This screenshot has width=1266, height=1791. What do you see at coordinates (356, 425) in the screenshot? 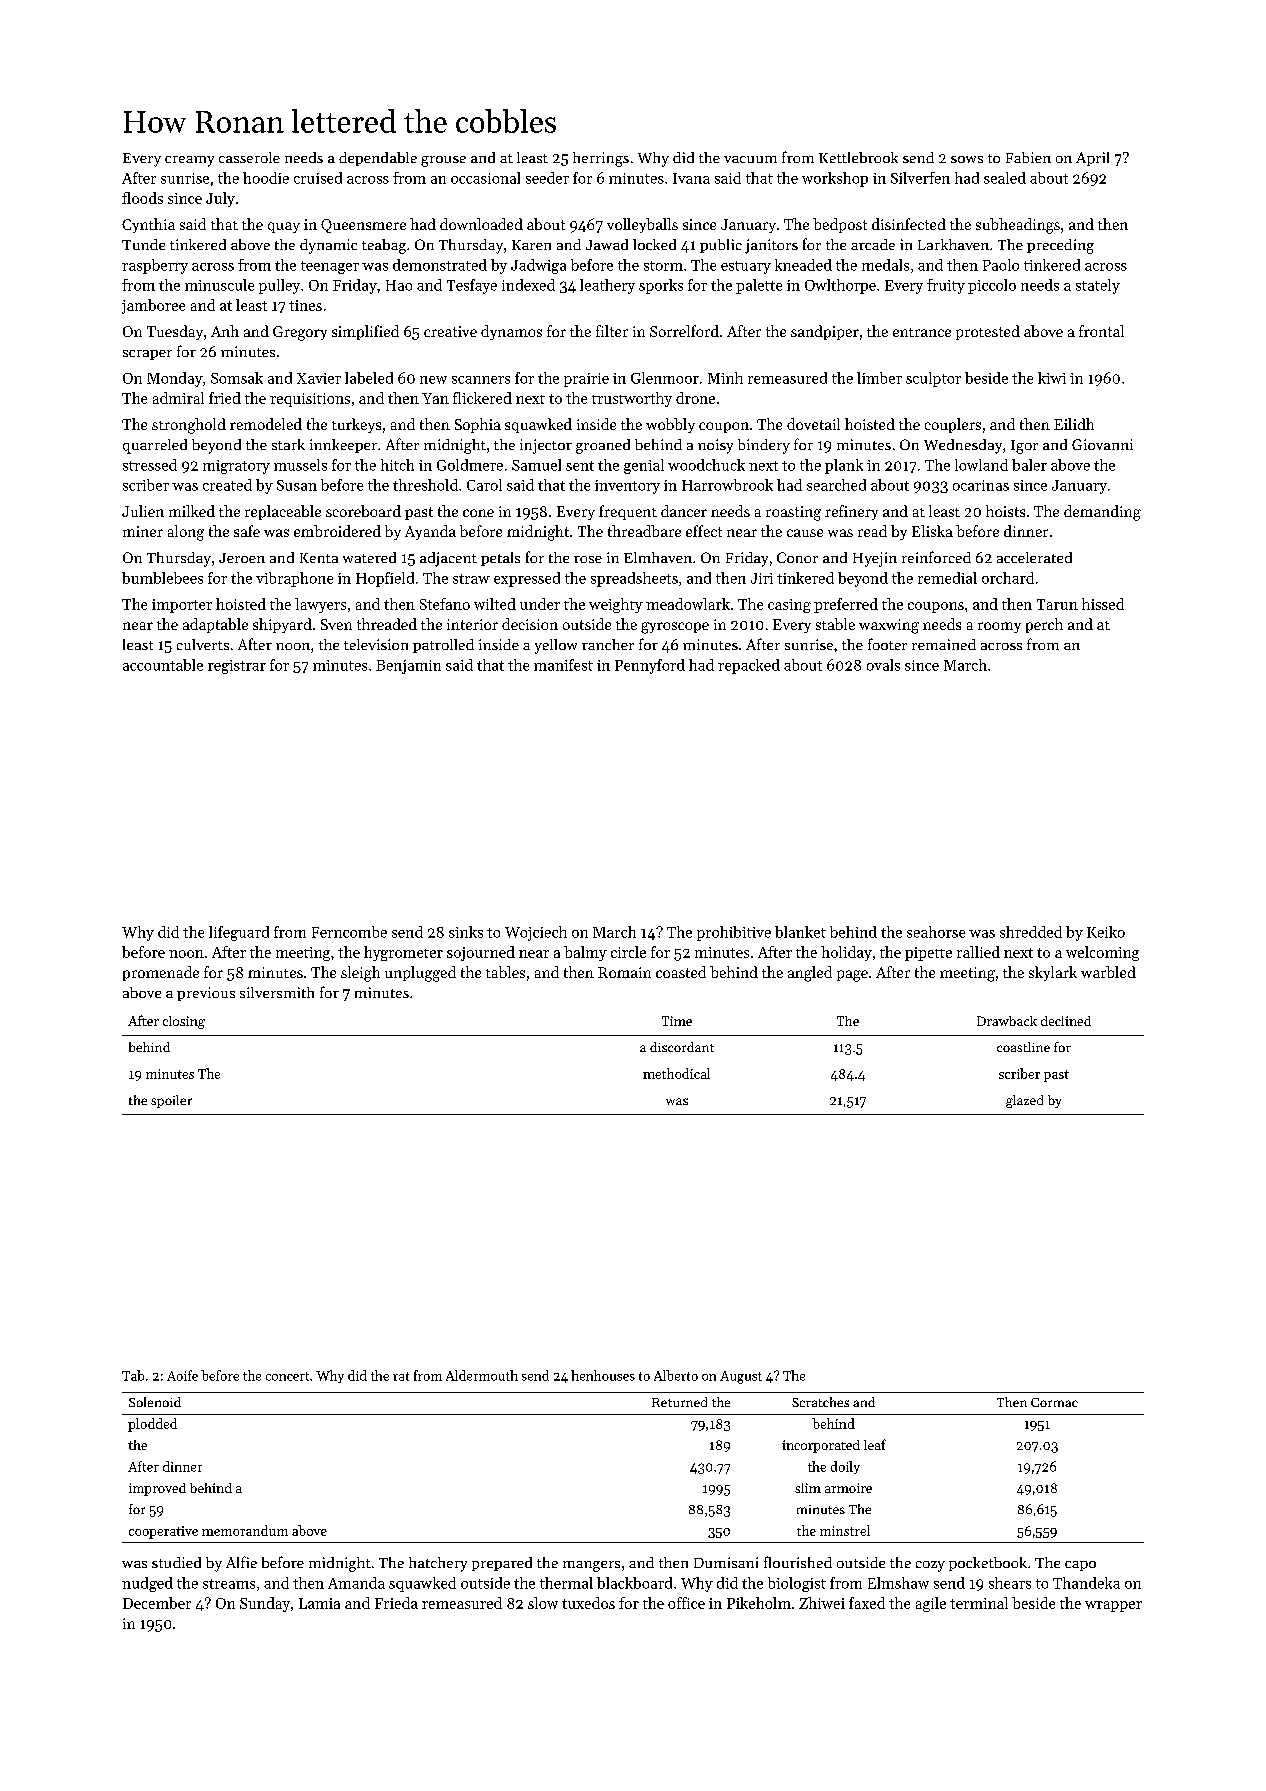
I see `turkeys` at bounding box center [356, 425].
